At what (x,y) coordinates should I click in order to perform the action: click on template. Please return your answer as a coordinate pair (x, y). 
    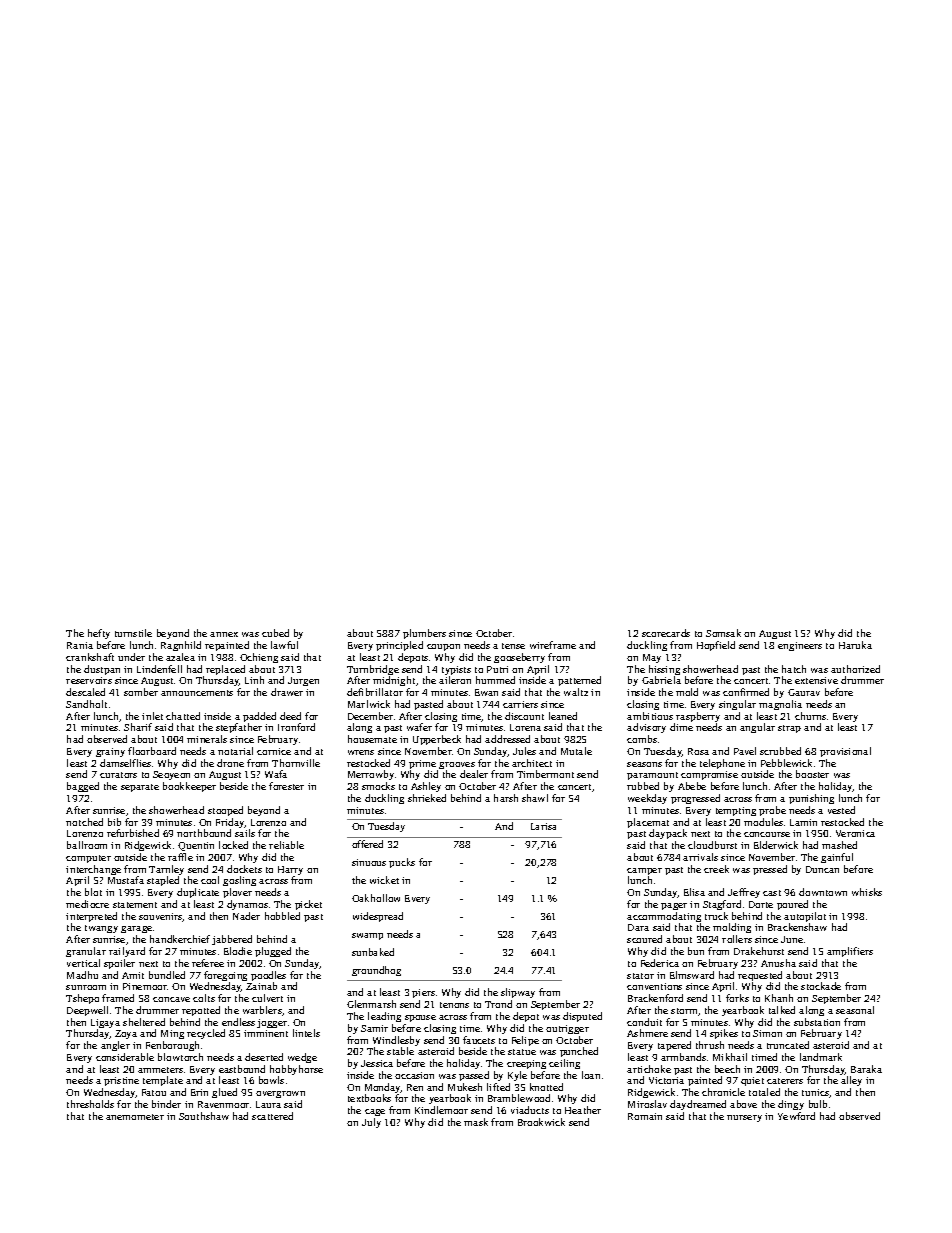
    Looking at the image, I should click on (163, 1081).
